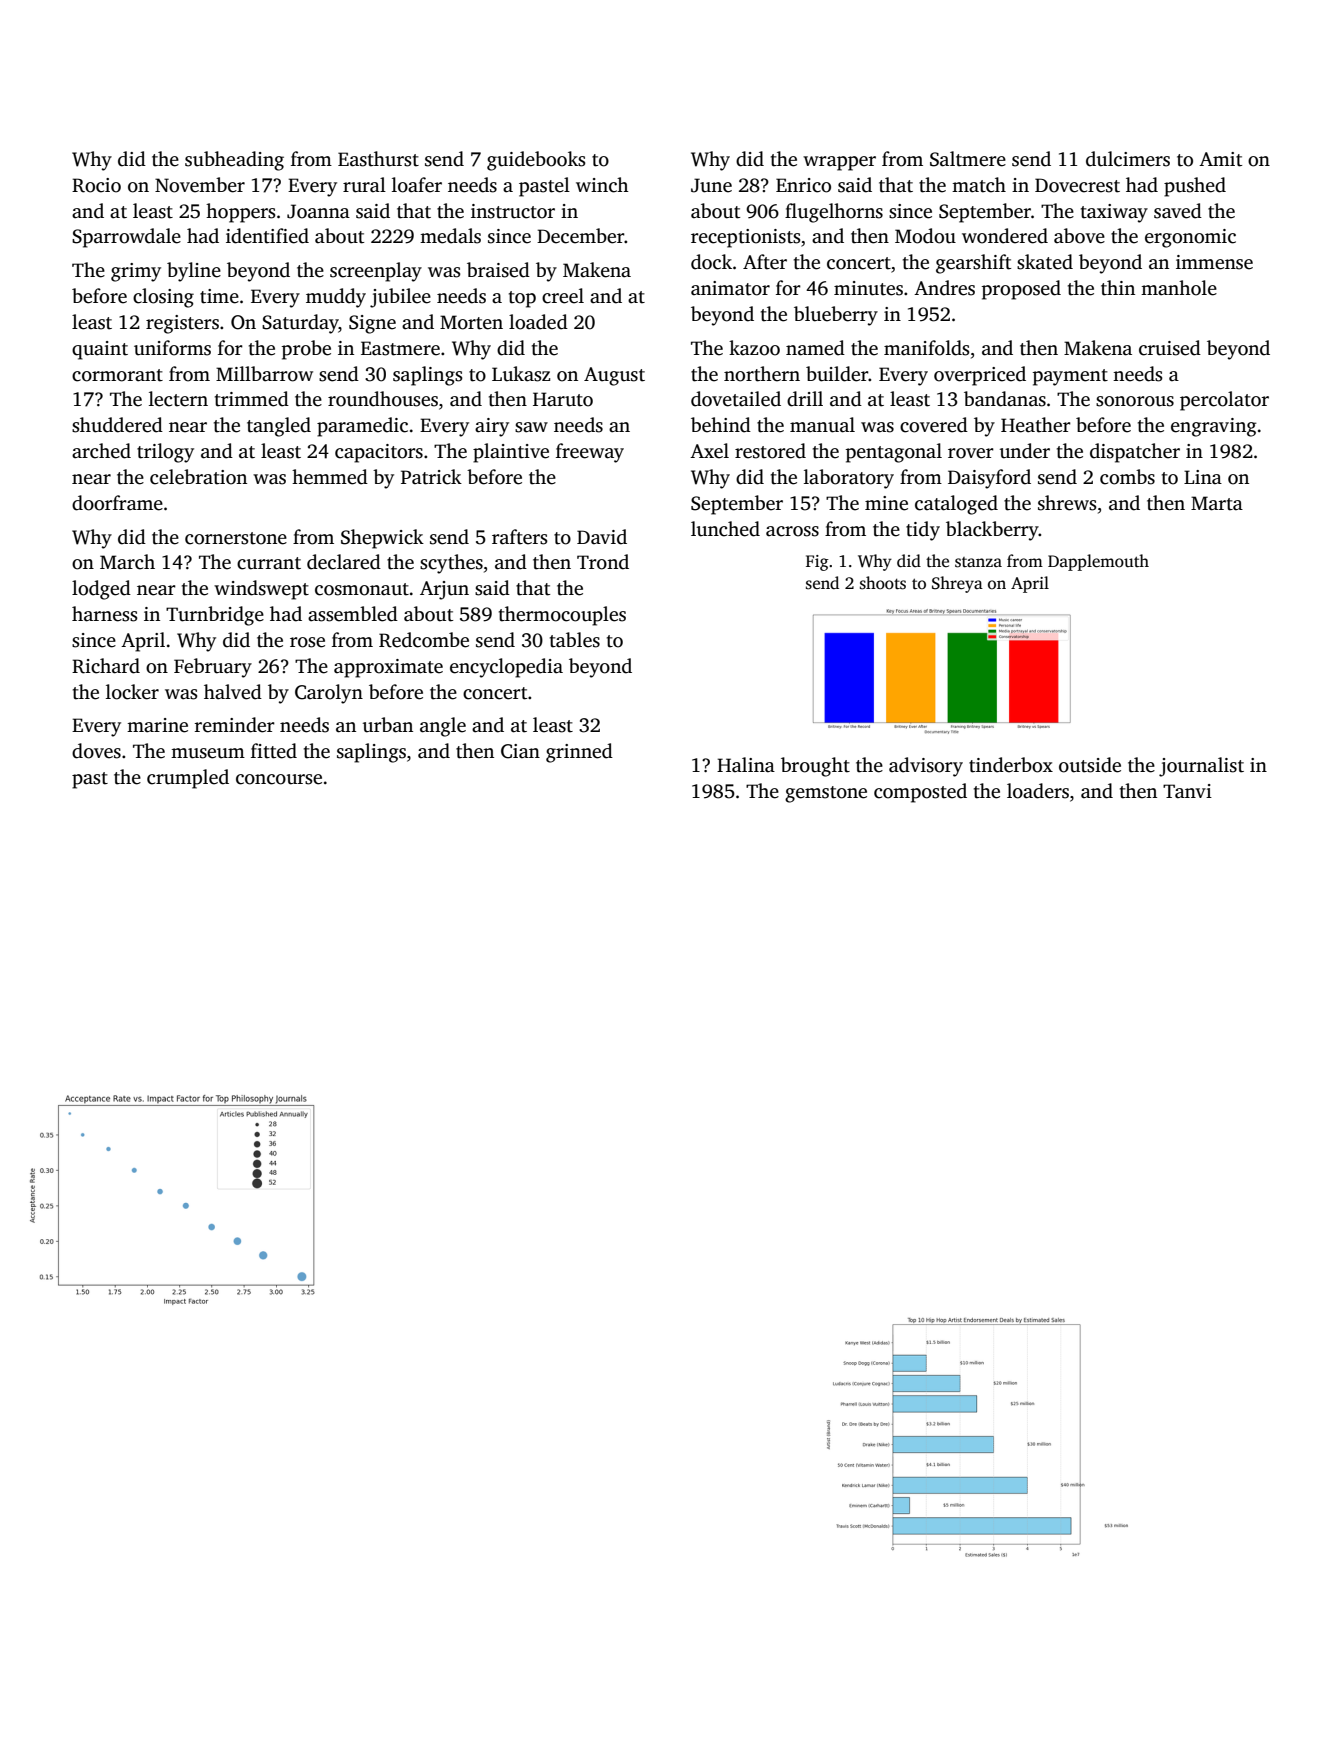 This screenshot has height=1738, width=1343. What do you see at coordinates (1224, 401) in the screenshot?
I see `percolator` at bounding box center [1224, 401].
